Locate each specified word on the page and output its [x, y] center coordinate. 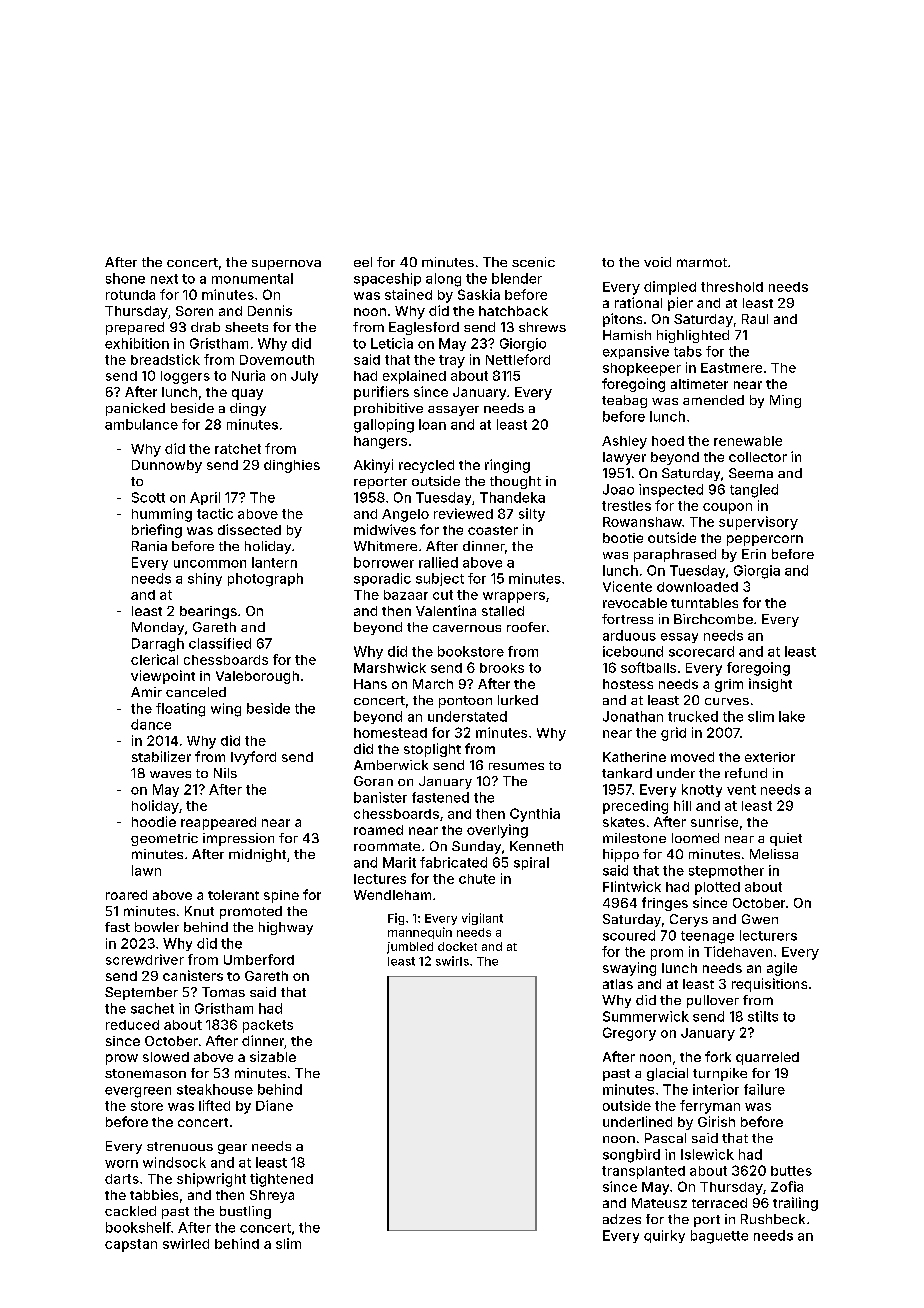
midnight [257, 855]
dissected [249, 529]
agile [782, 969]
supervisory [758, 523]
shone [125, 278]
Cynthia [535, 815]
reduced [132, 1025]
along [443, 280]
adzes [622, 1219]
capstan [131, 1245]
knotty [702, 790]
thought [515, 482]
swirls [452, 961]
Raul [755, 319]
